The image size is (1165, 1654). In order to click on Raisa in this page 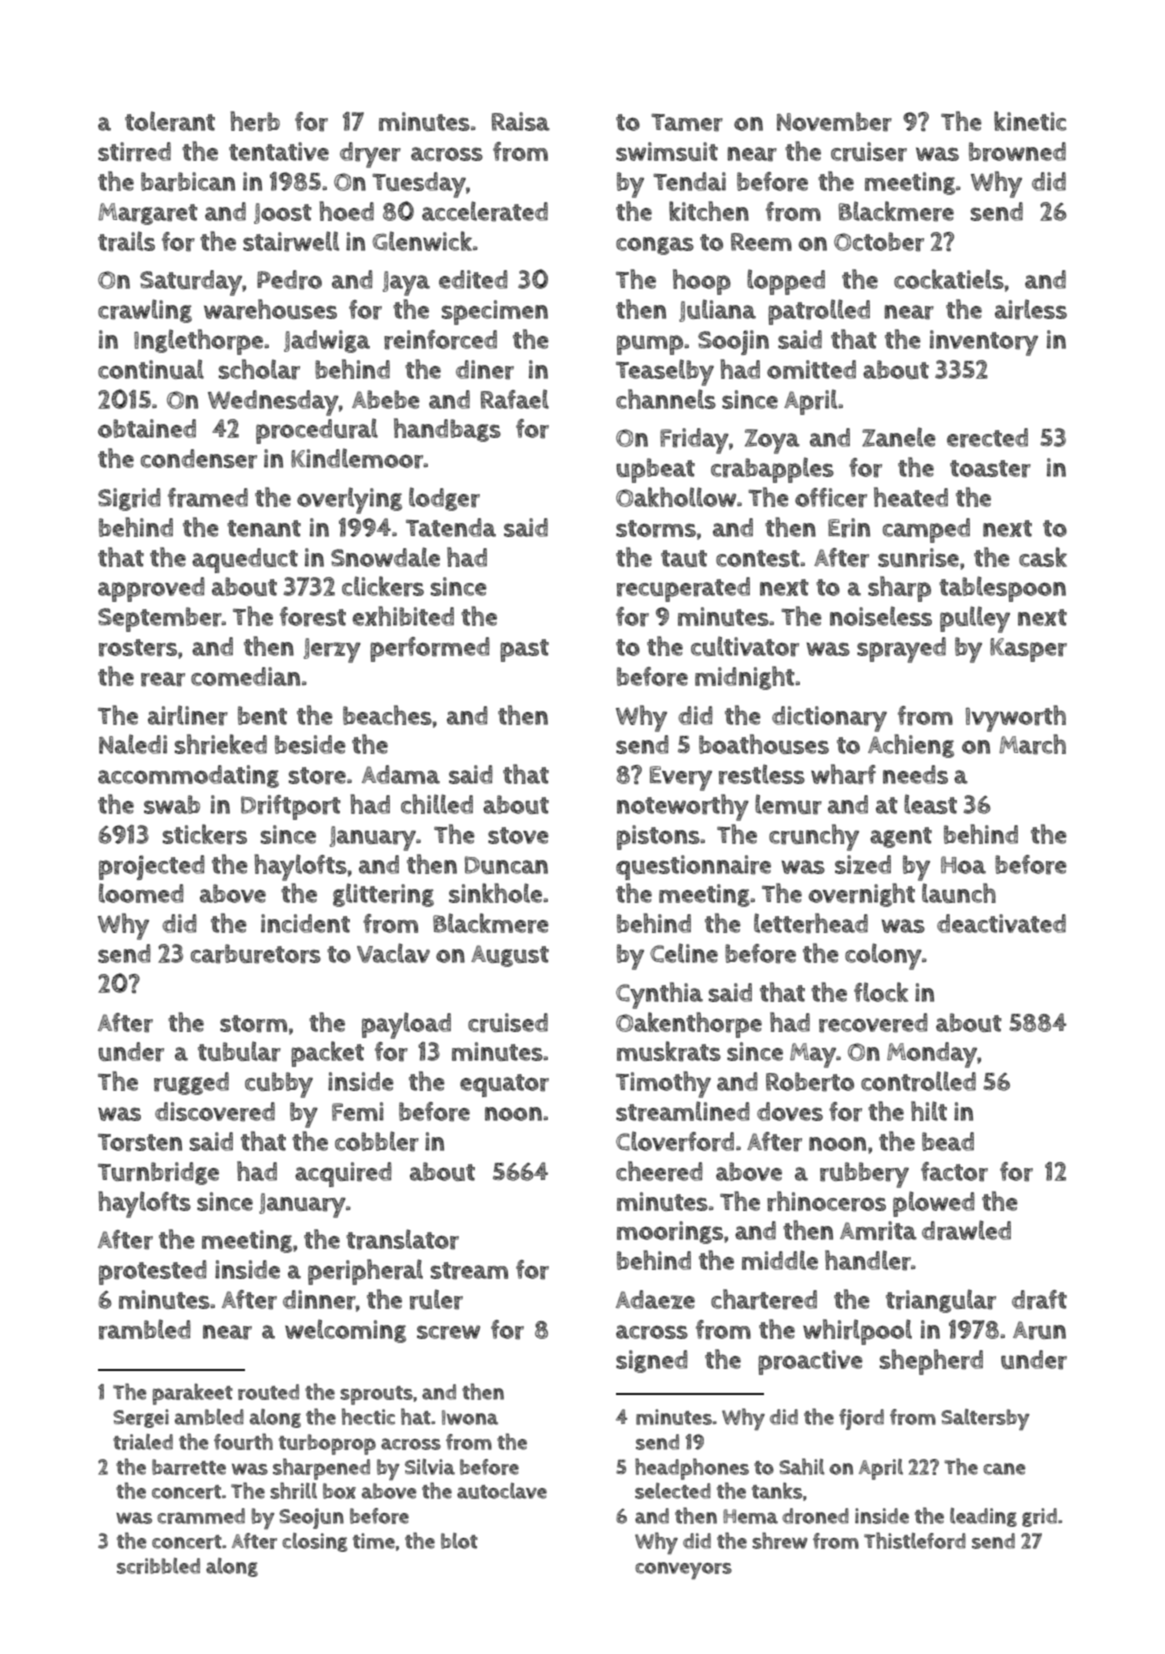, I will do `click(521, 121)`.
